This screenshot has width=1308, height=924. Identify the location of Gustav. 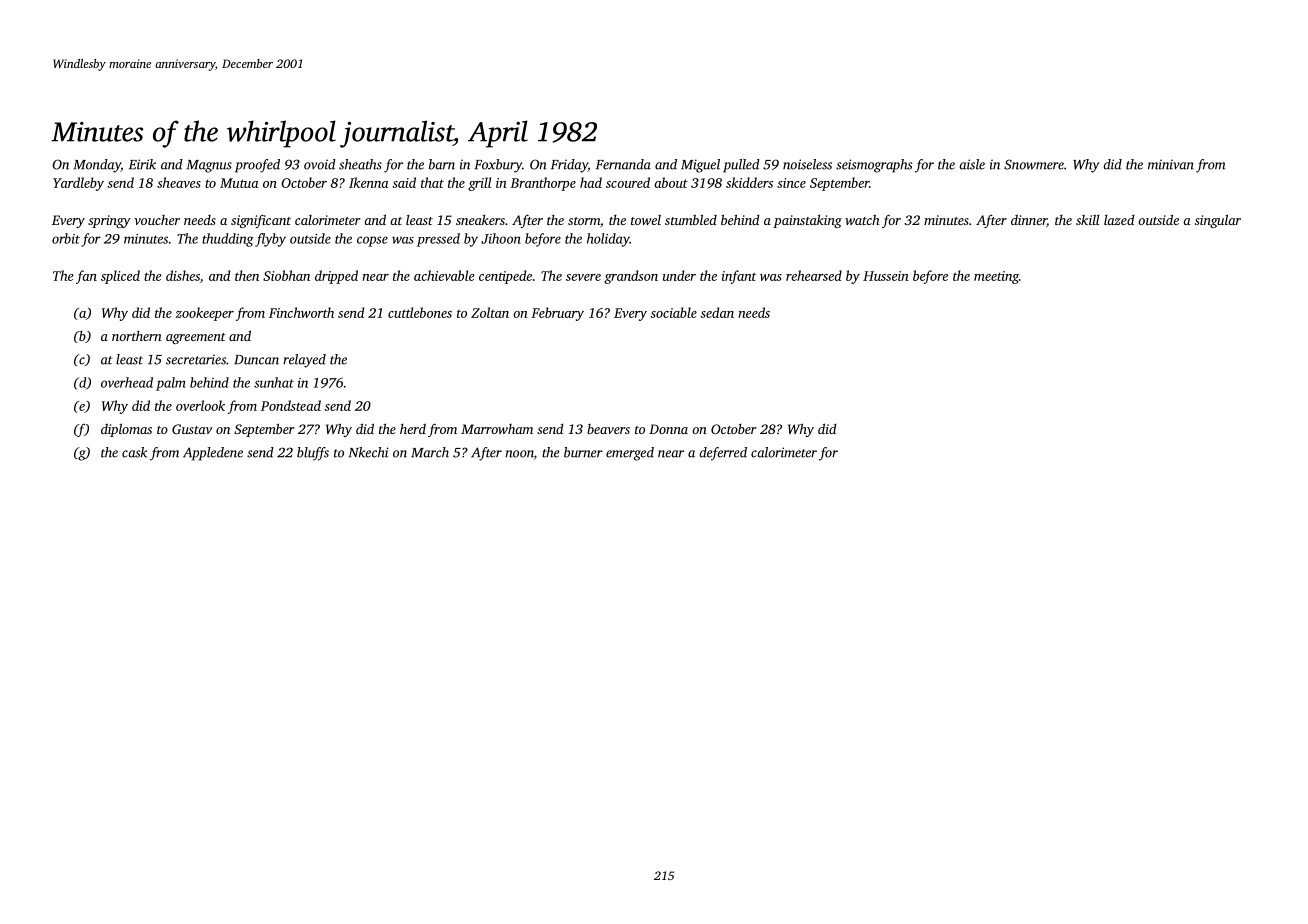
(192, 429).
